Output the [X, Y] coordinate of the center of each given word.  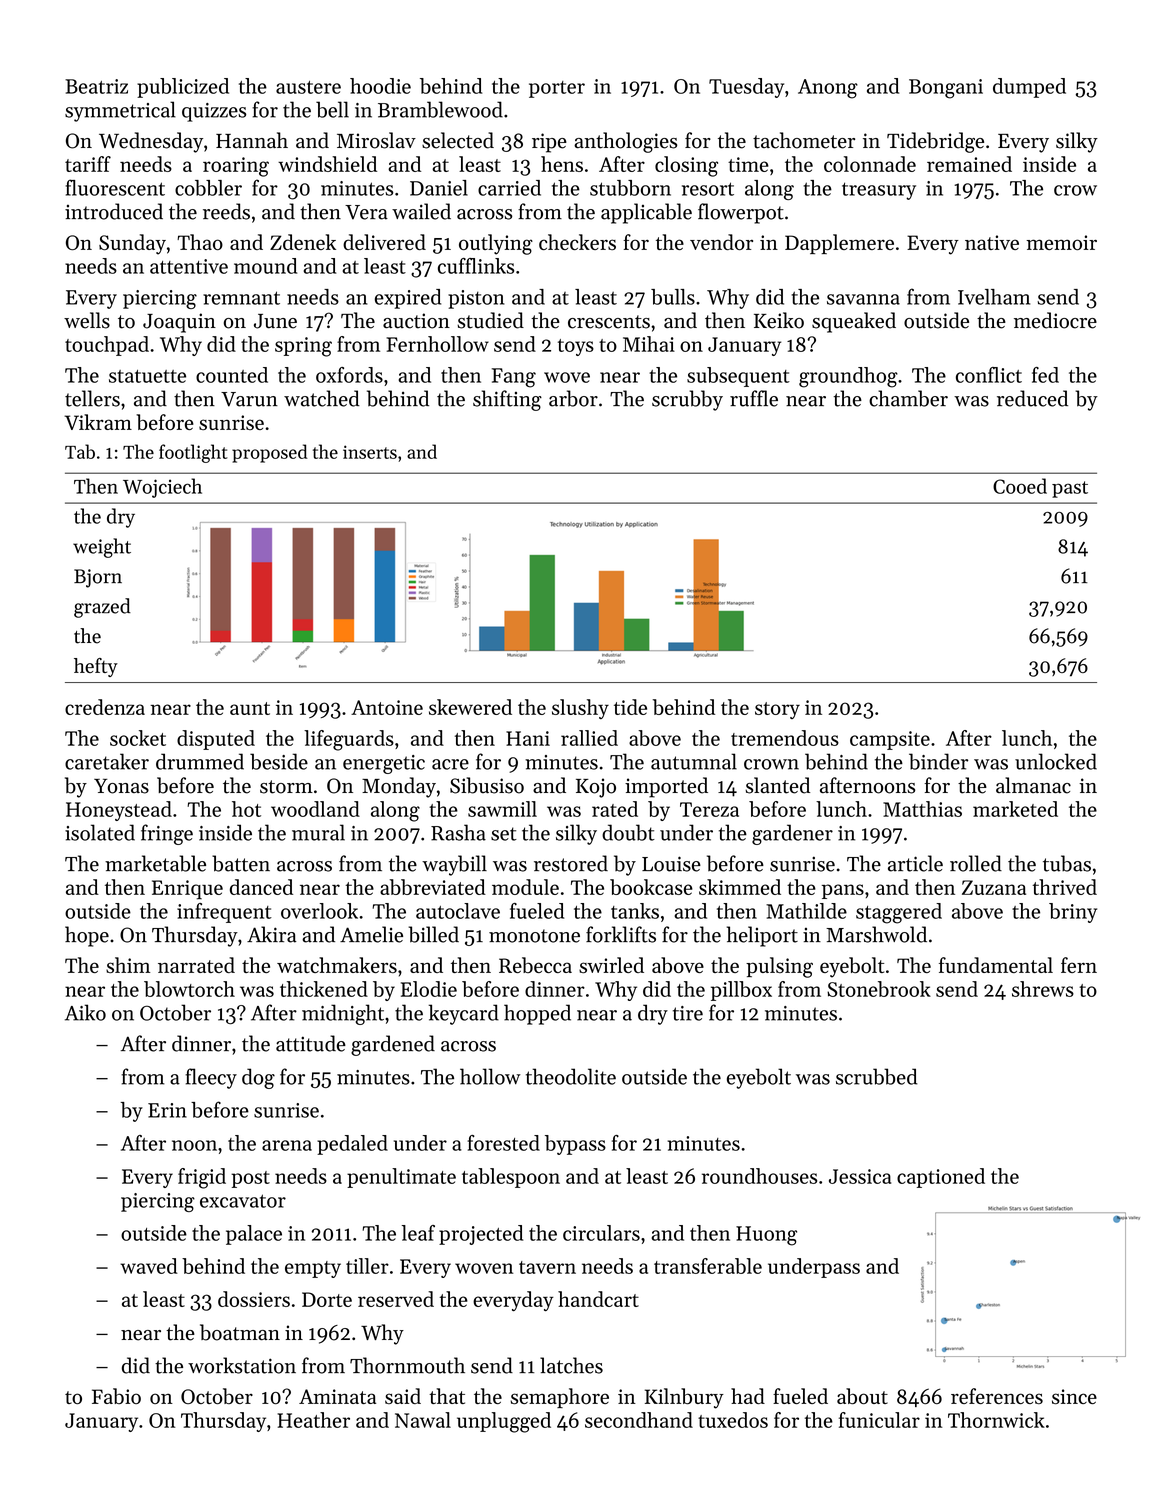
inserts [370, 452]
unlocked [1056, 761]
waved [149, 1266]
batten [241, 863]
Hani [528, 738]
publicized [183, 88]
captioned [941, 1178]
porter [557, 89]
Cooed [1020, 486]
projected [481, 1235]
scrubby [687, 400]
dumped [1029, 88]
